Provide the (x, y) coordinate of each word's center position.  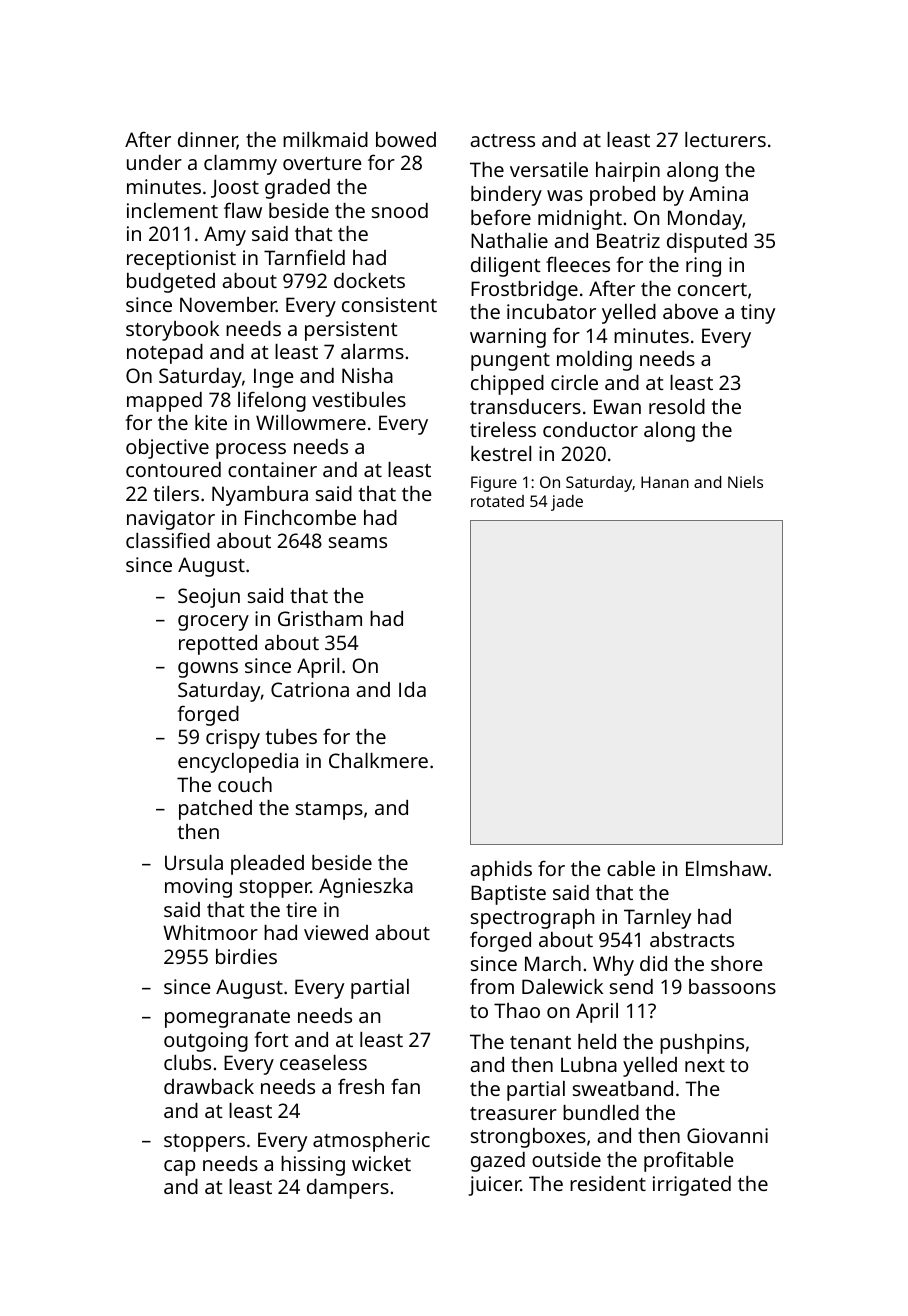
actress (502, 140)
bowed (406, 139)
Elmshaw (727, 868)
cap (179, 1168)
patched (215, 810)
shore (737, 963)
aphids (501, 871)
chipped (507, 385)
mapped (164, 402)
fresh (361, 1086)
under (154, 162)
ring (703, 267)
